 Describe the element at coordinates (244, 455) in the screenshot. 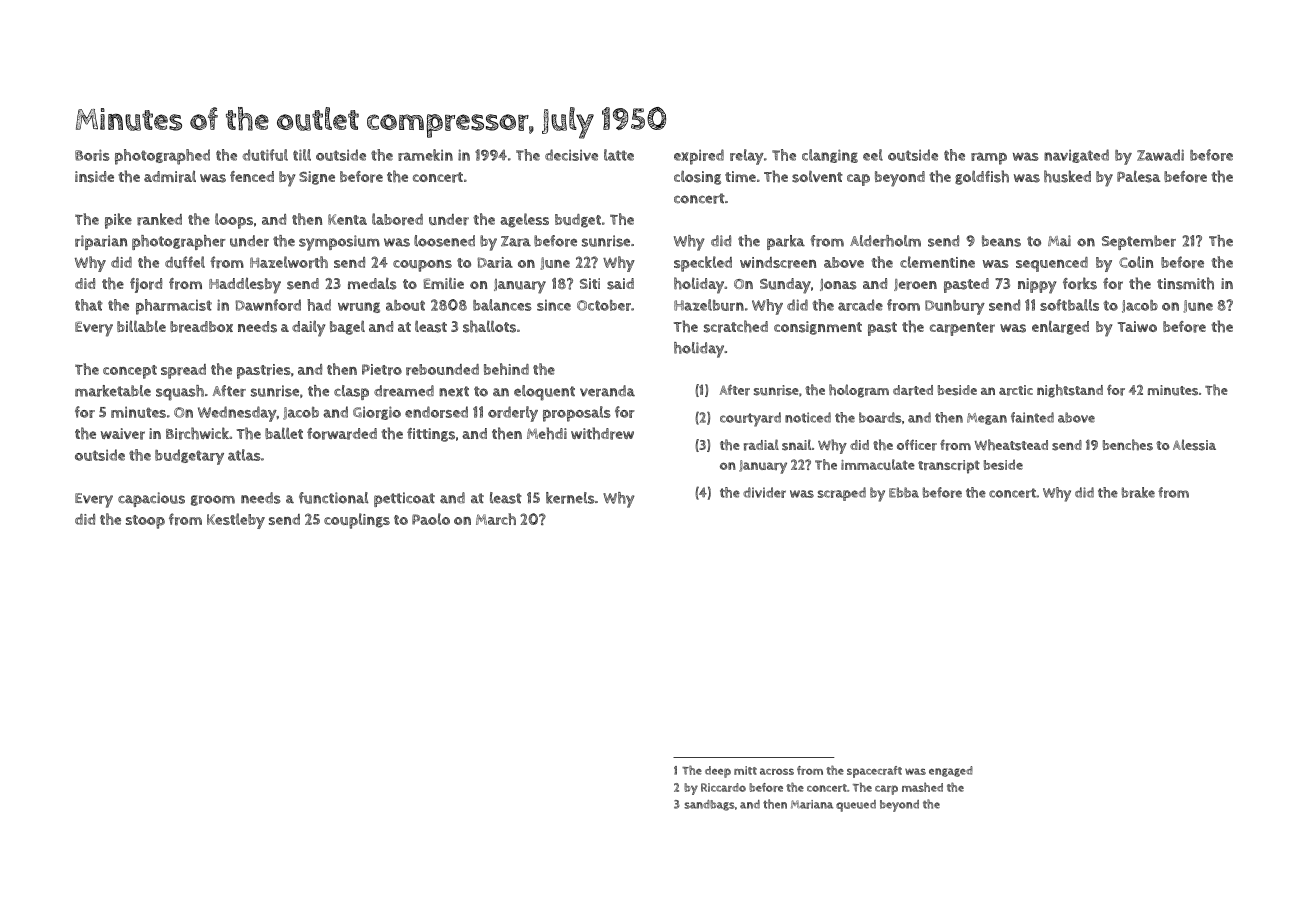

I see `atlas` at that location.
